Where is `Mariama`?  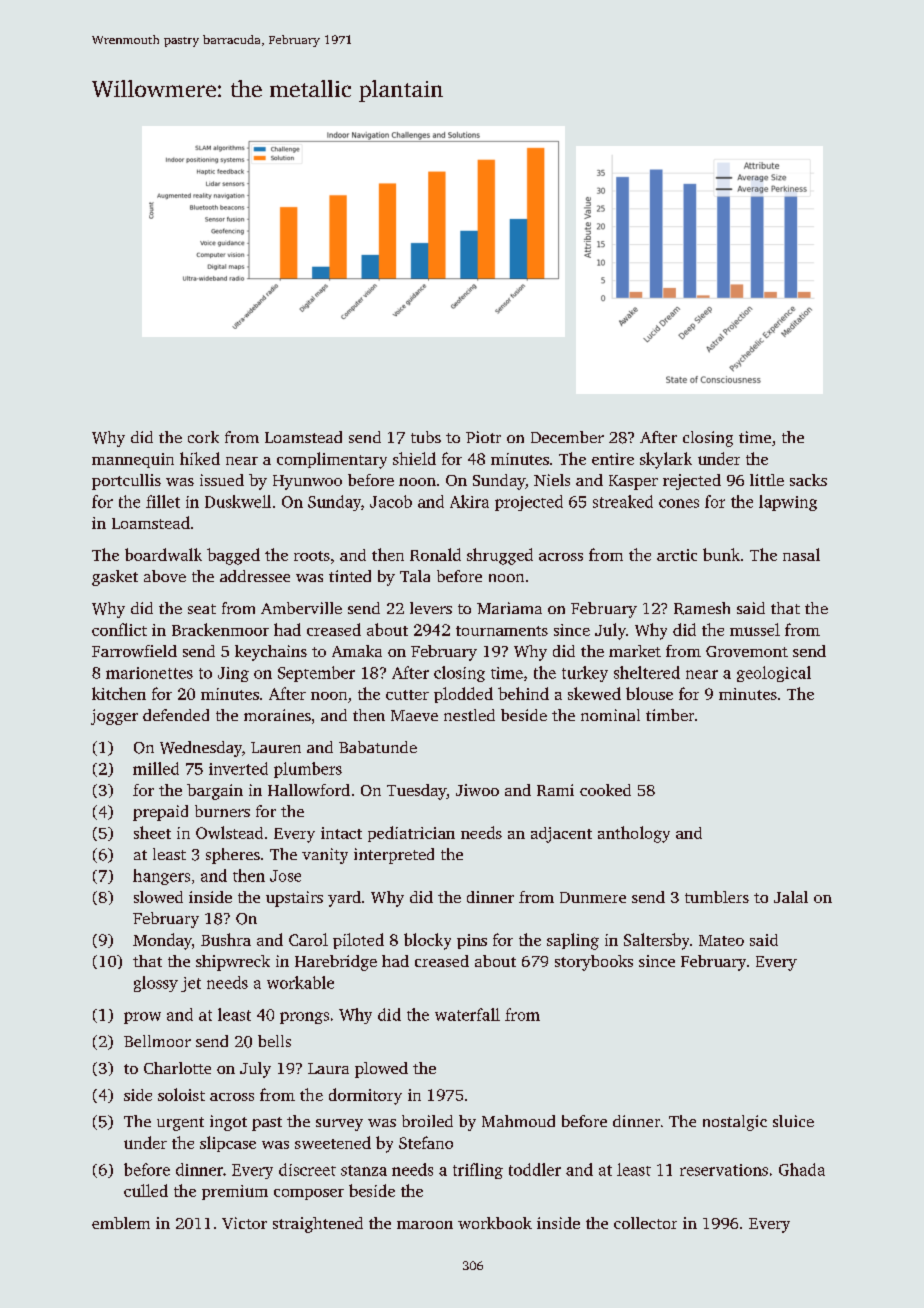
Mariama is located at coordinates (509, 608).
